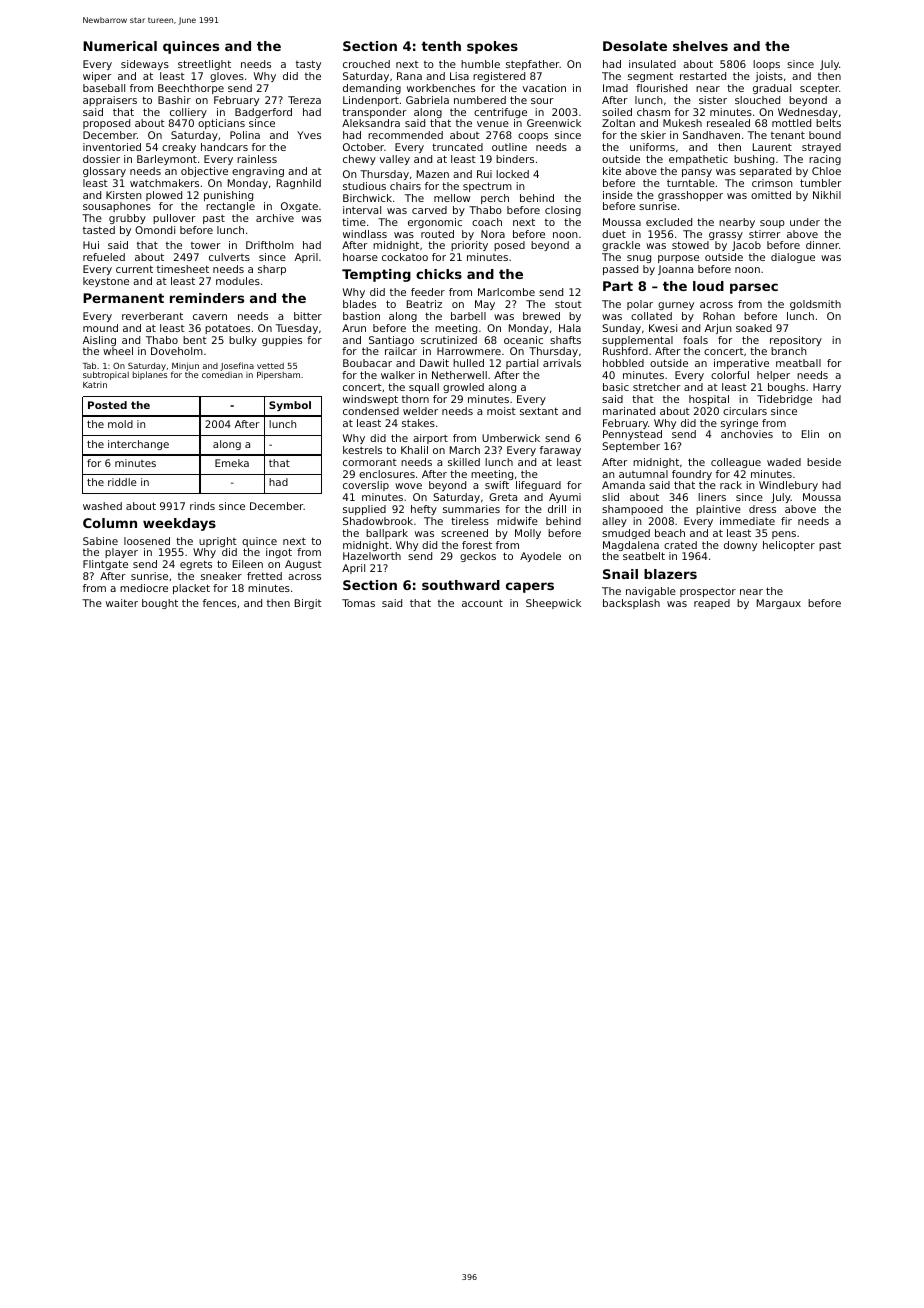 The image size is (924, 1308). What do you see at coordinates (308, 65) in the image?
I see `tasty` at bounding box center [308, 65].
